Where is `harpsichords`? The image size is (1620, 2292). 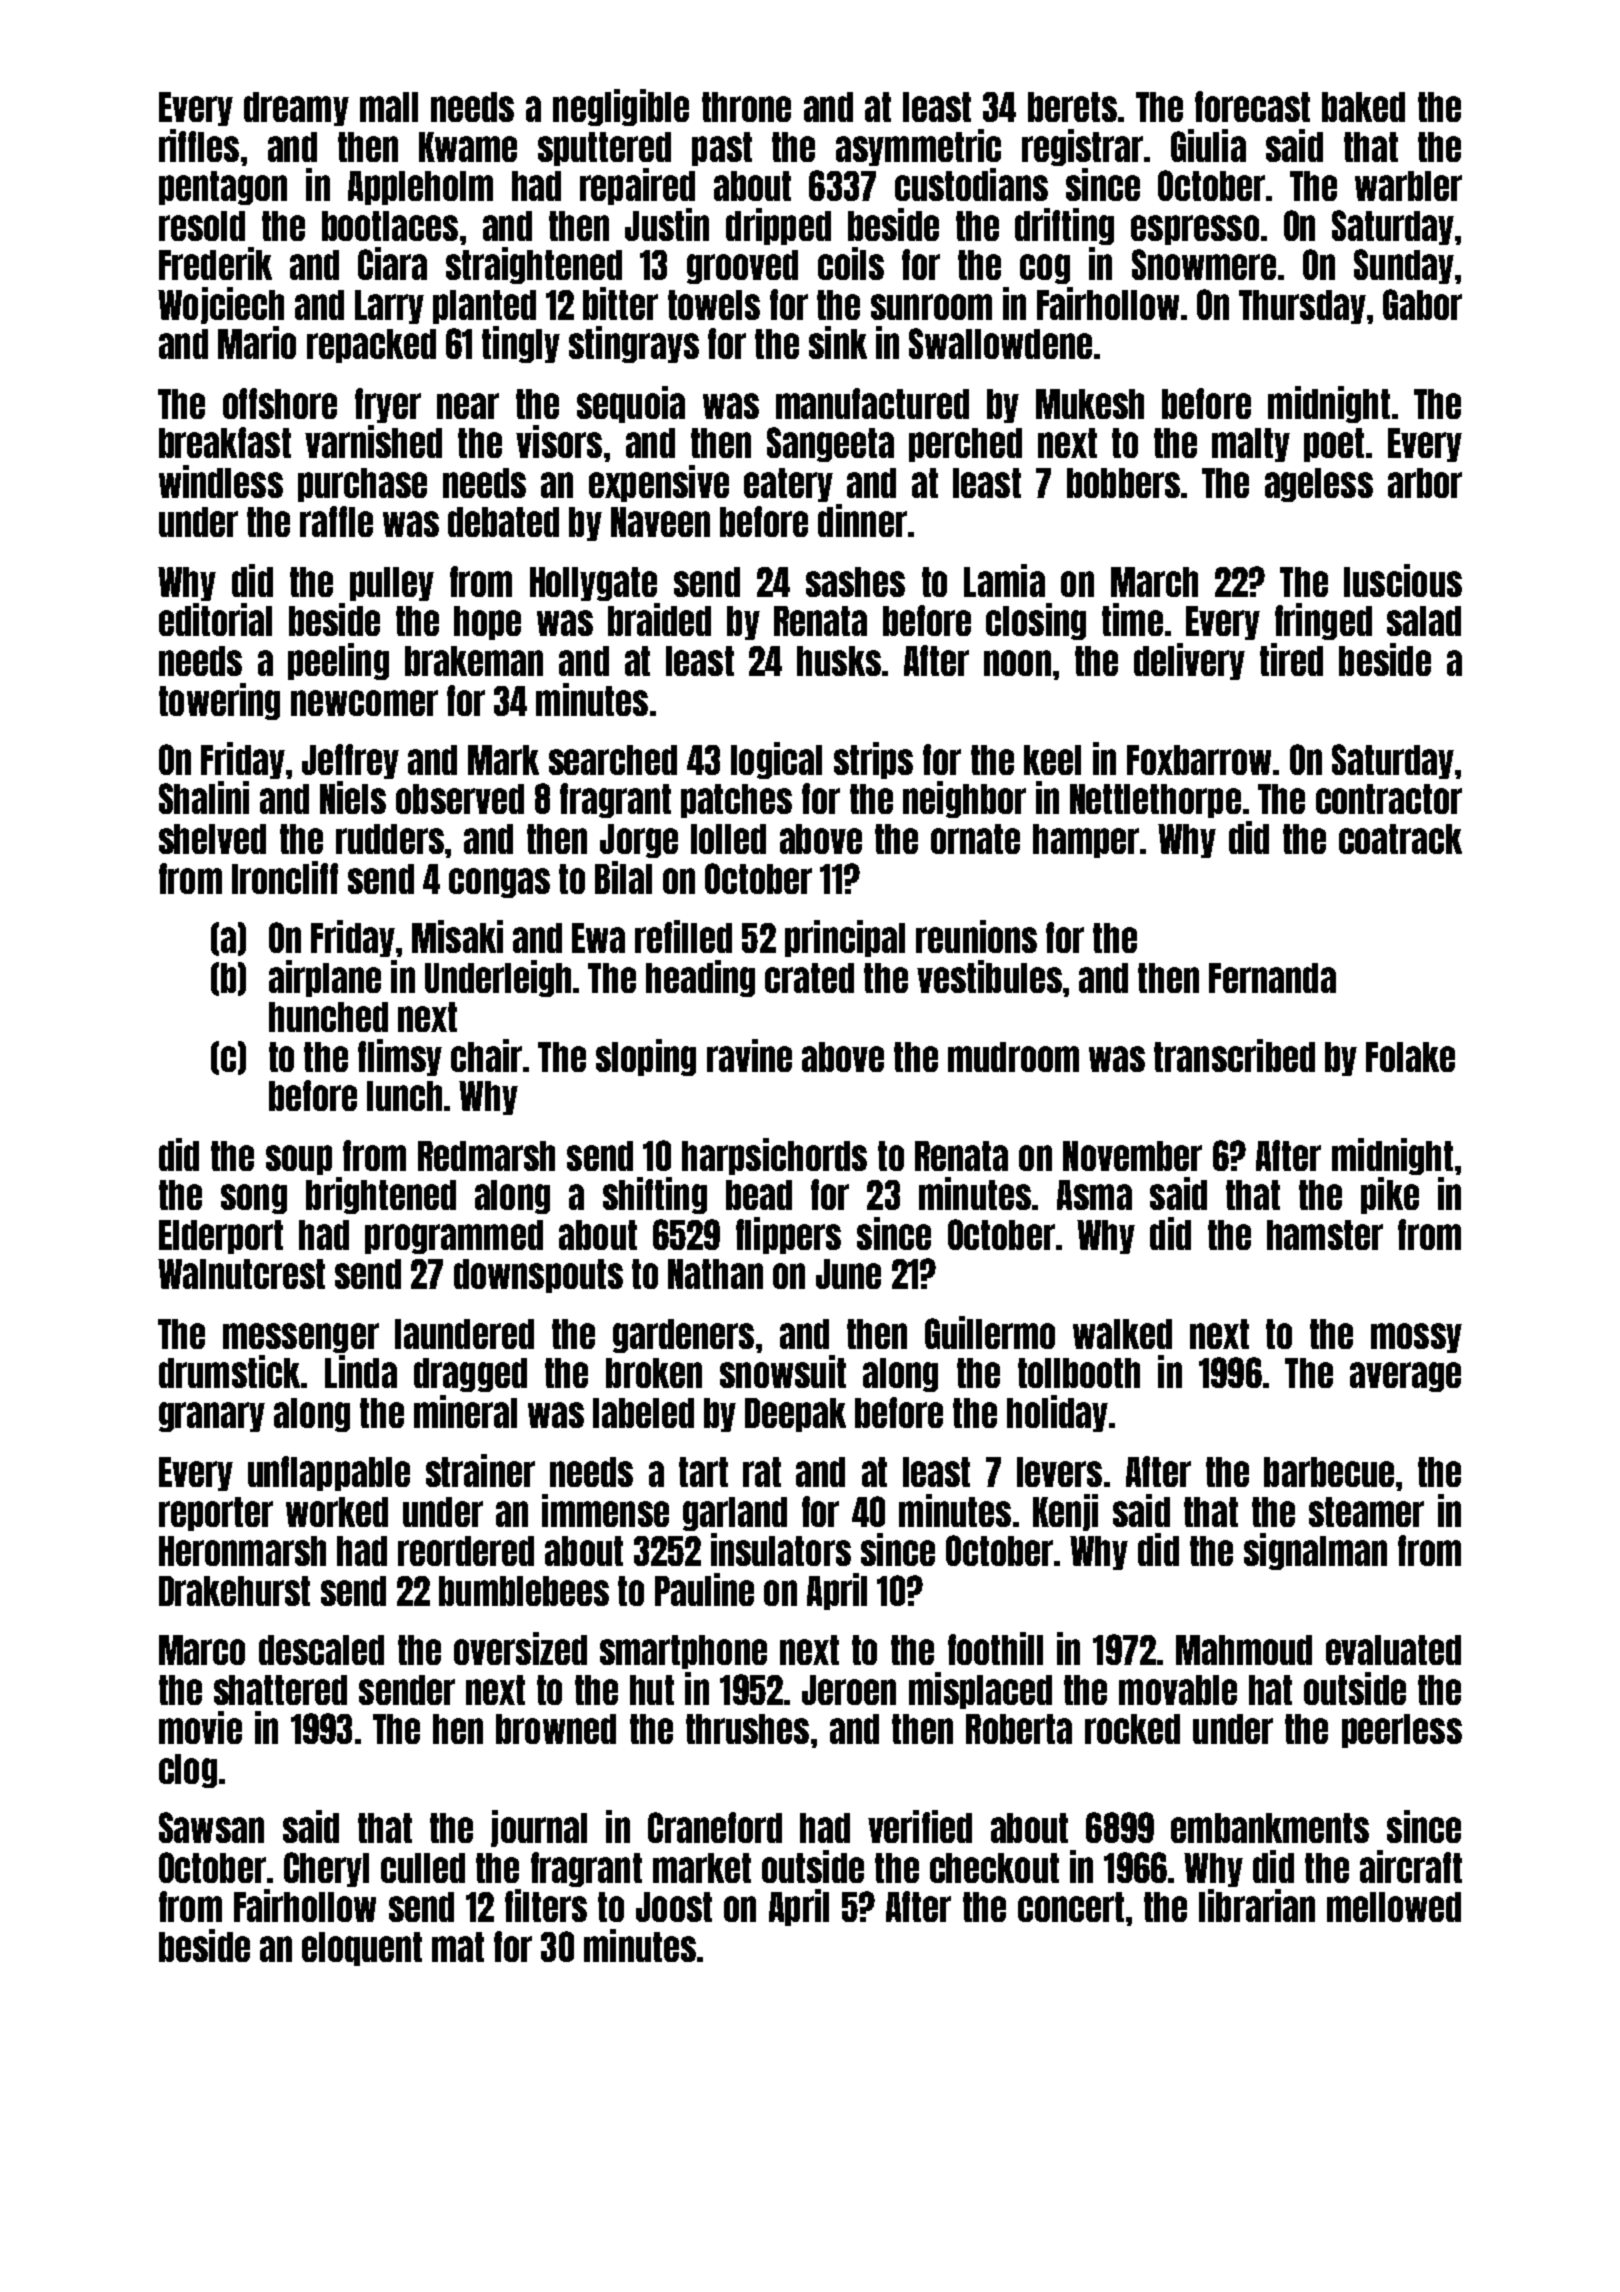
harpsichords is located at coordinates (774, 1156).
